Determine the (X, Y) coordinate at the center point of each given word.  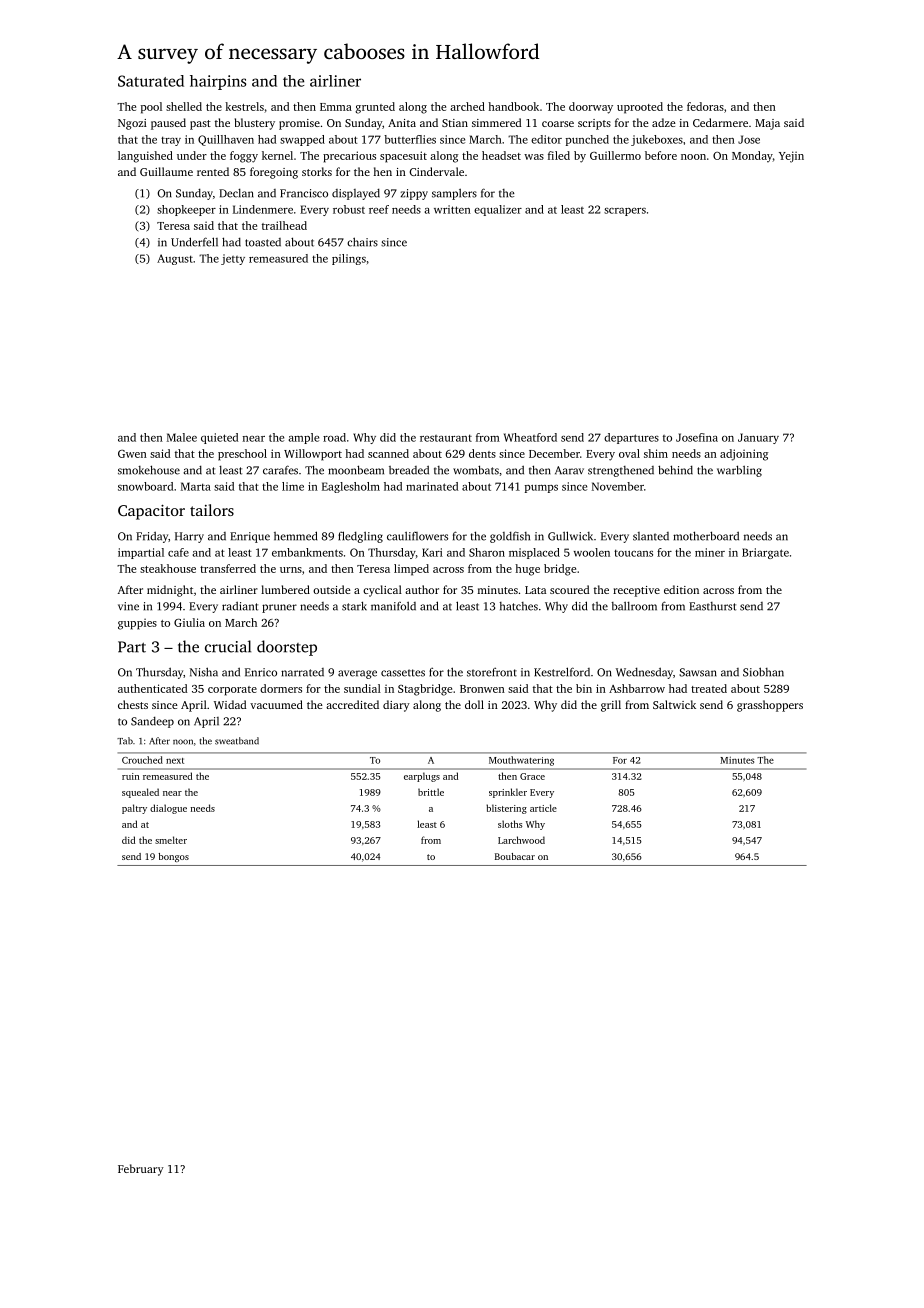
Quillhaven (226, 140)
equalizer (498, 210)
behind (675, 470)
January (758, 438)
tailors (212, 510)
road (334, 437)
